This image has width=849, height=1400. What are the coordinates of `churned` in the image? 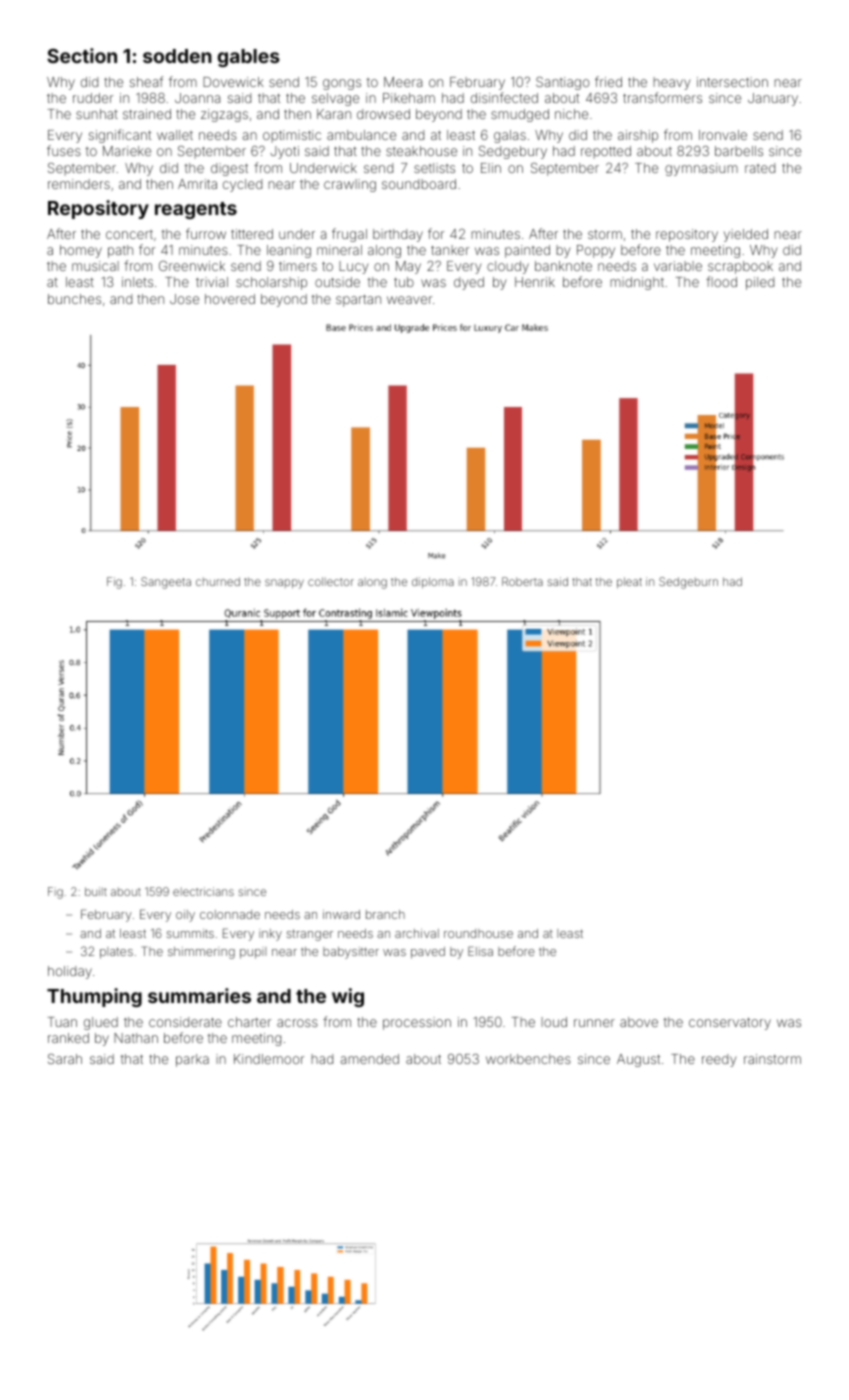 It's located at (218, 581).
